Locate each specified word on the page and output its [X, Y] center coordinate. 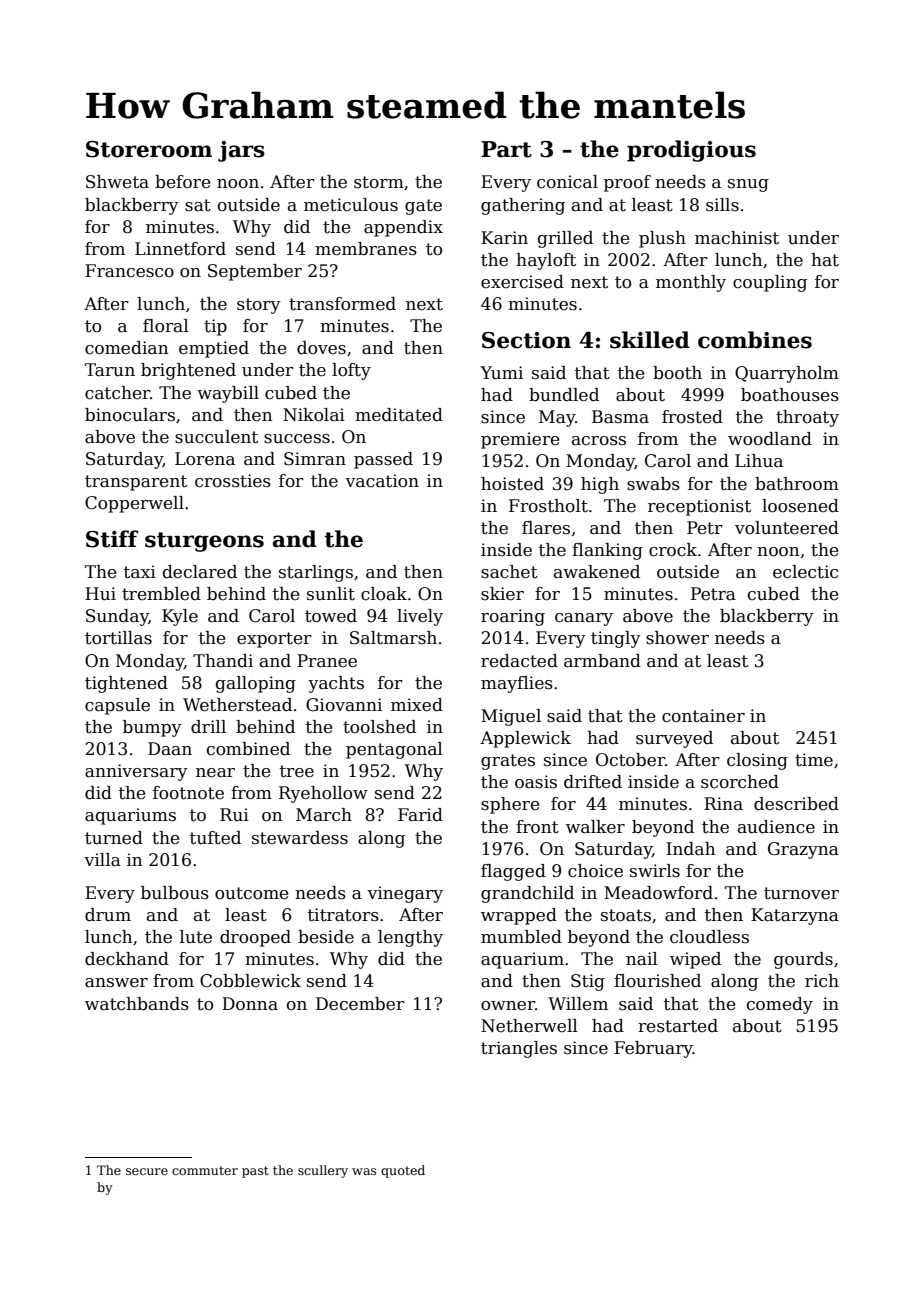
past [255, 1172]
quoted [403, 1171]
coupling [770, 283]
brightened [188, 371]
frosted [692, 417]
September [255, 272]
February [653, 1049]
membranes [366, 249]
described [796, 804]
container [703, 716]
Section [526, 340]
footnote [188, 793]
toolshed [379, 727]
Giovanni [344, 705]
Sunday [117, 617]
